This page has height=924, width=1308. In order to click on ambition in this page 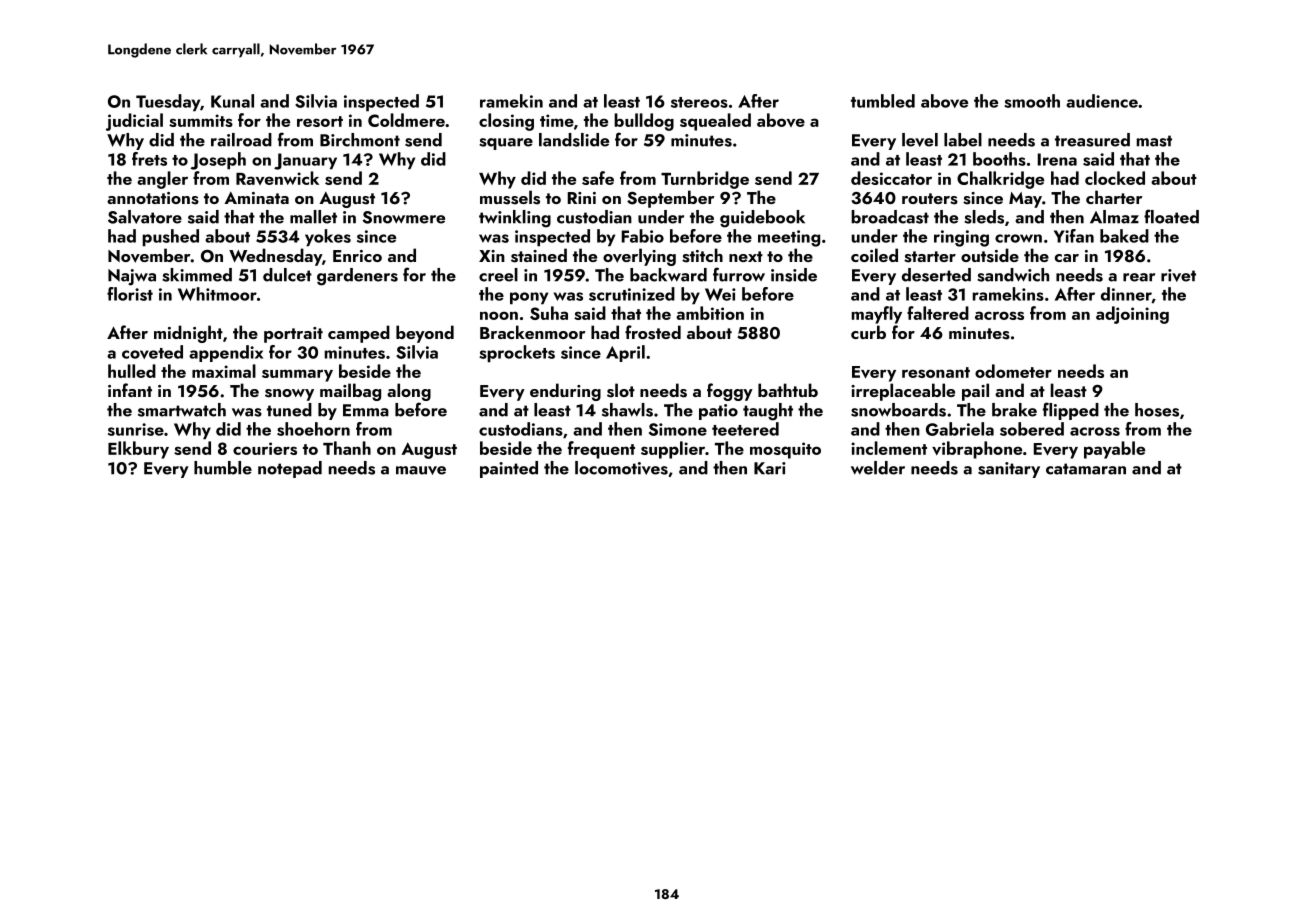, I will do `click(710, 313)`.
